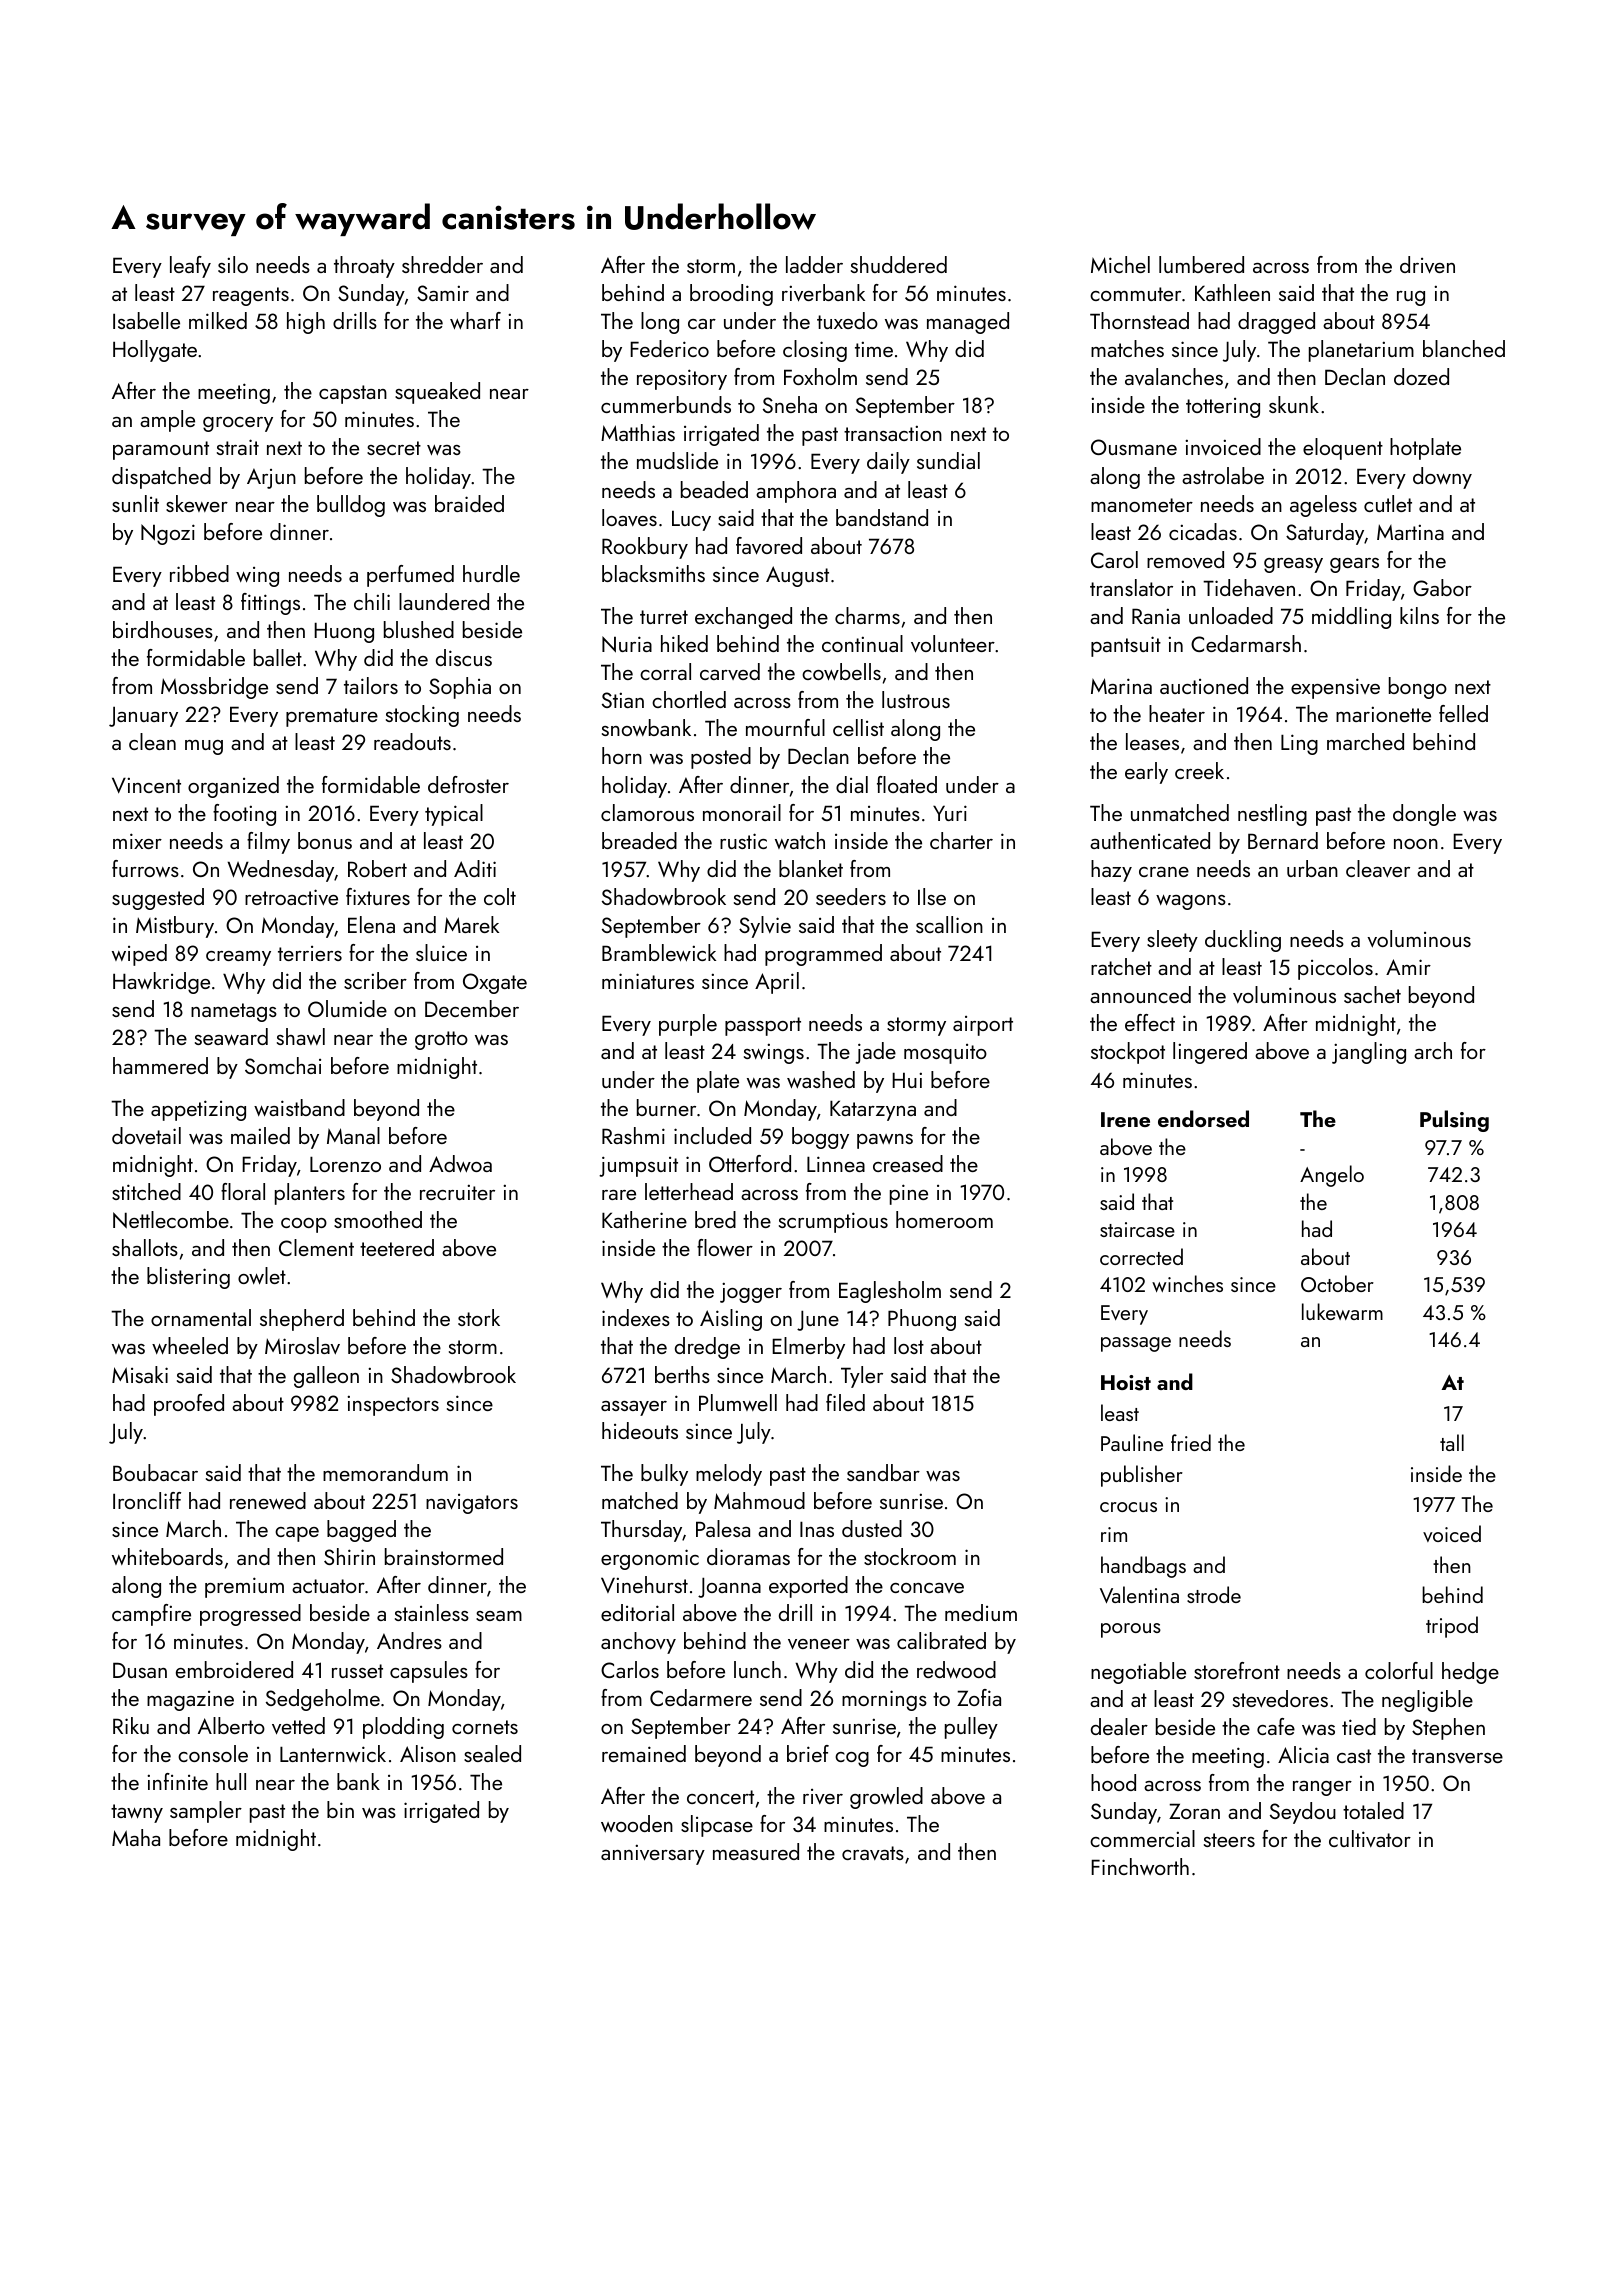  I want to click on suggested, so click(158, 899).
